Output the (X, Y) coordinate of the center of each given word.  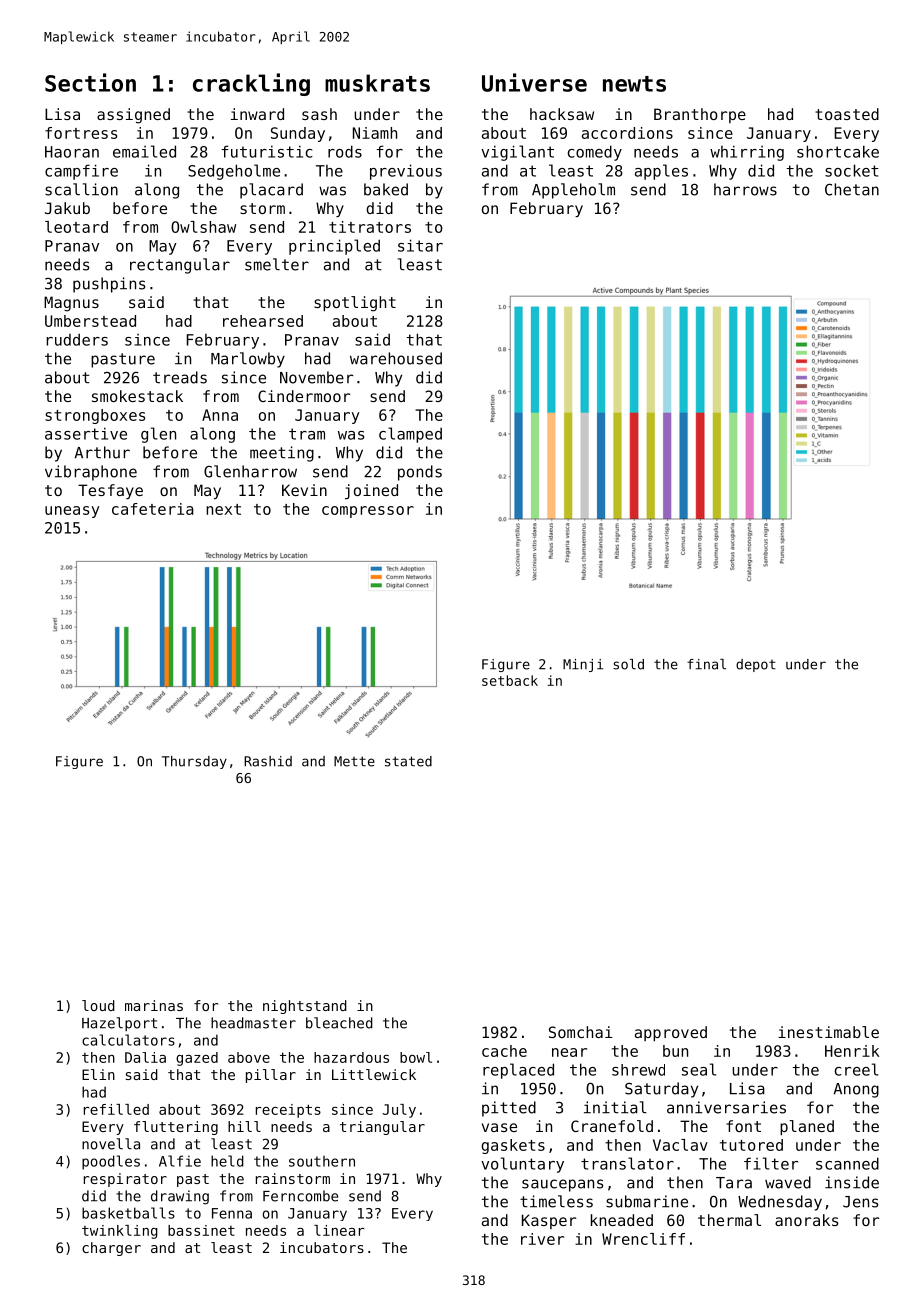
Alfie (180, 1161)
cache (504, 1051)
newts (634, 84)
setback (510, 680)
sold (628, 664)
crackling (251, 84)
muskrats (377, 83)
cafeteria (153, 509)
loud (98, 1005)
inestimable (828, 1032)
